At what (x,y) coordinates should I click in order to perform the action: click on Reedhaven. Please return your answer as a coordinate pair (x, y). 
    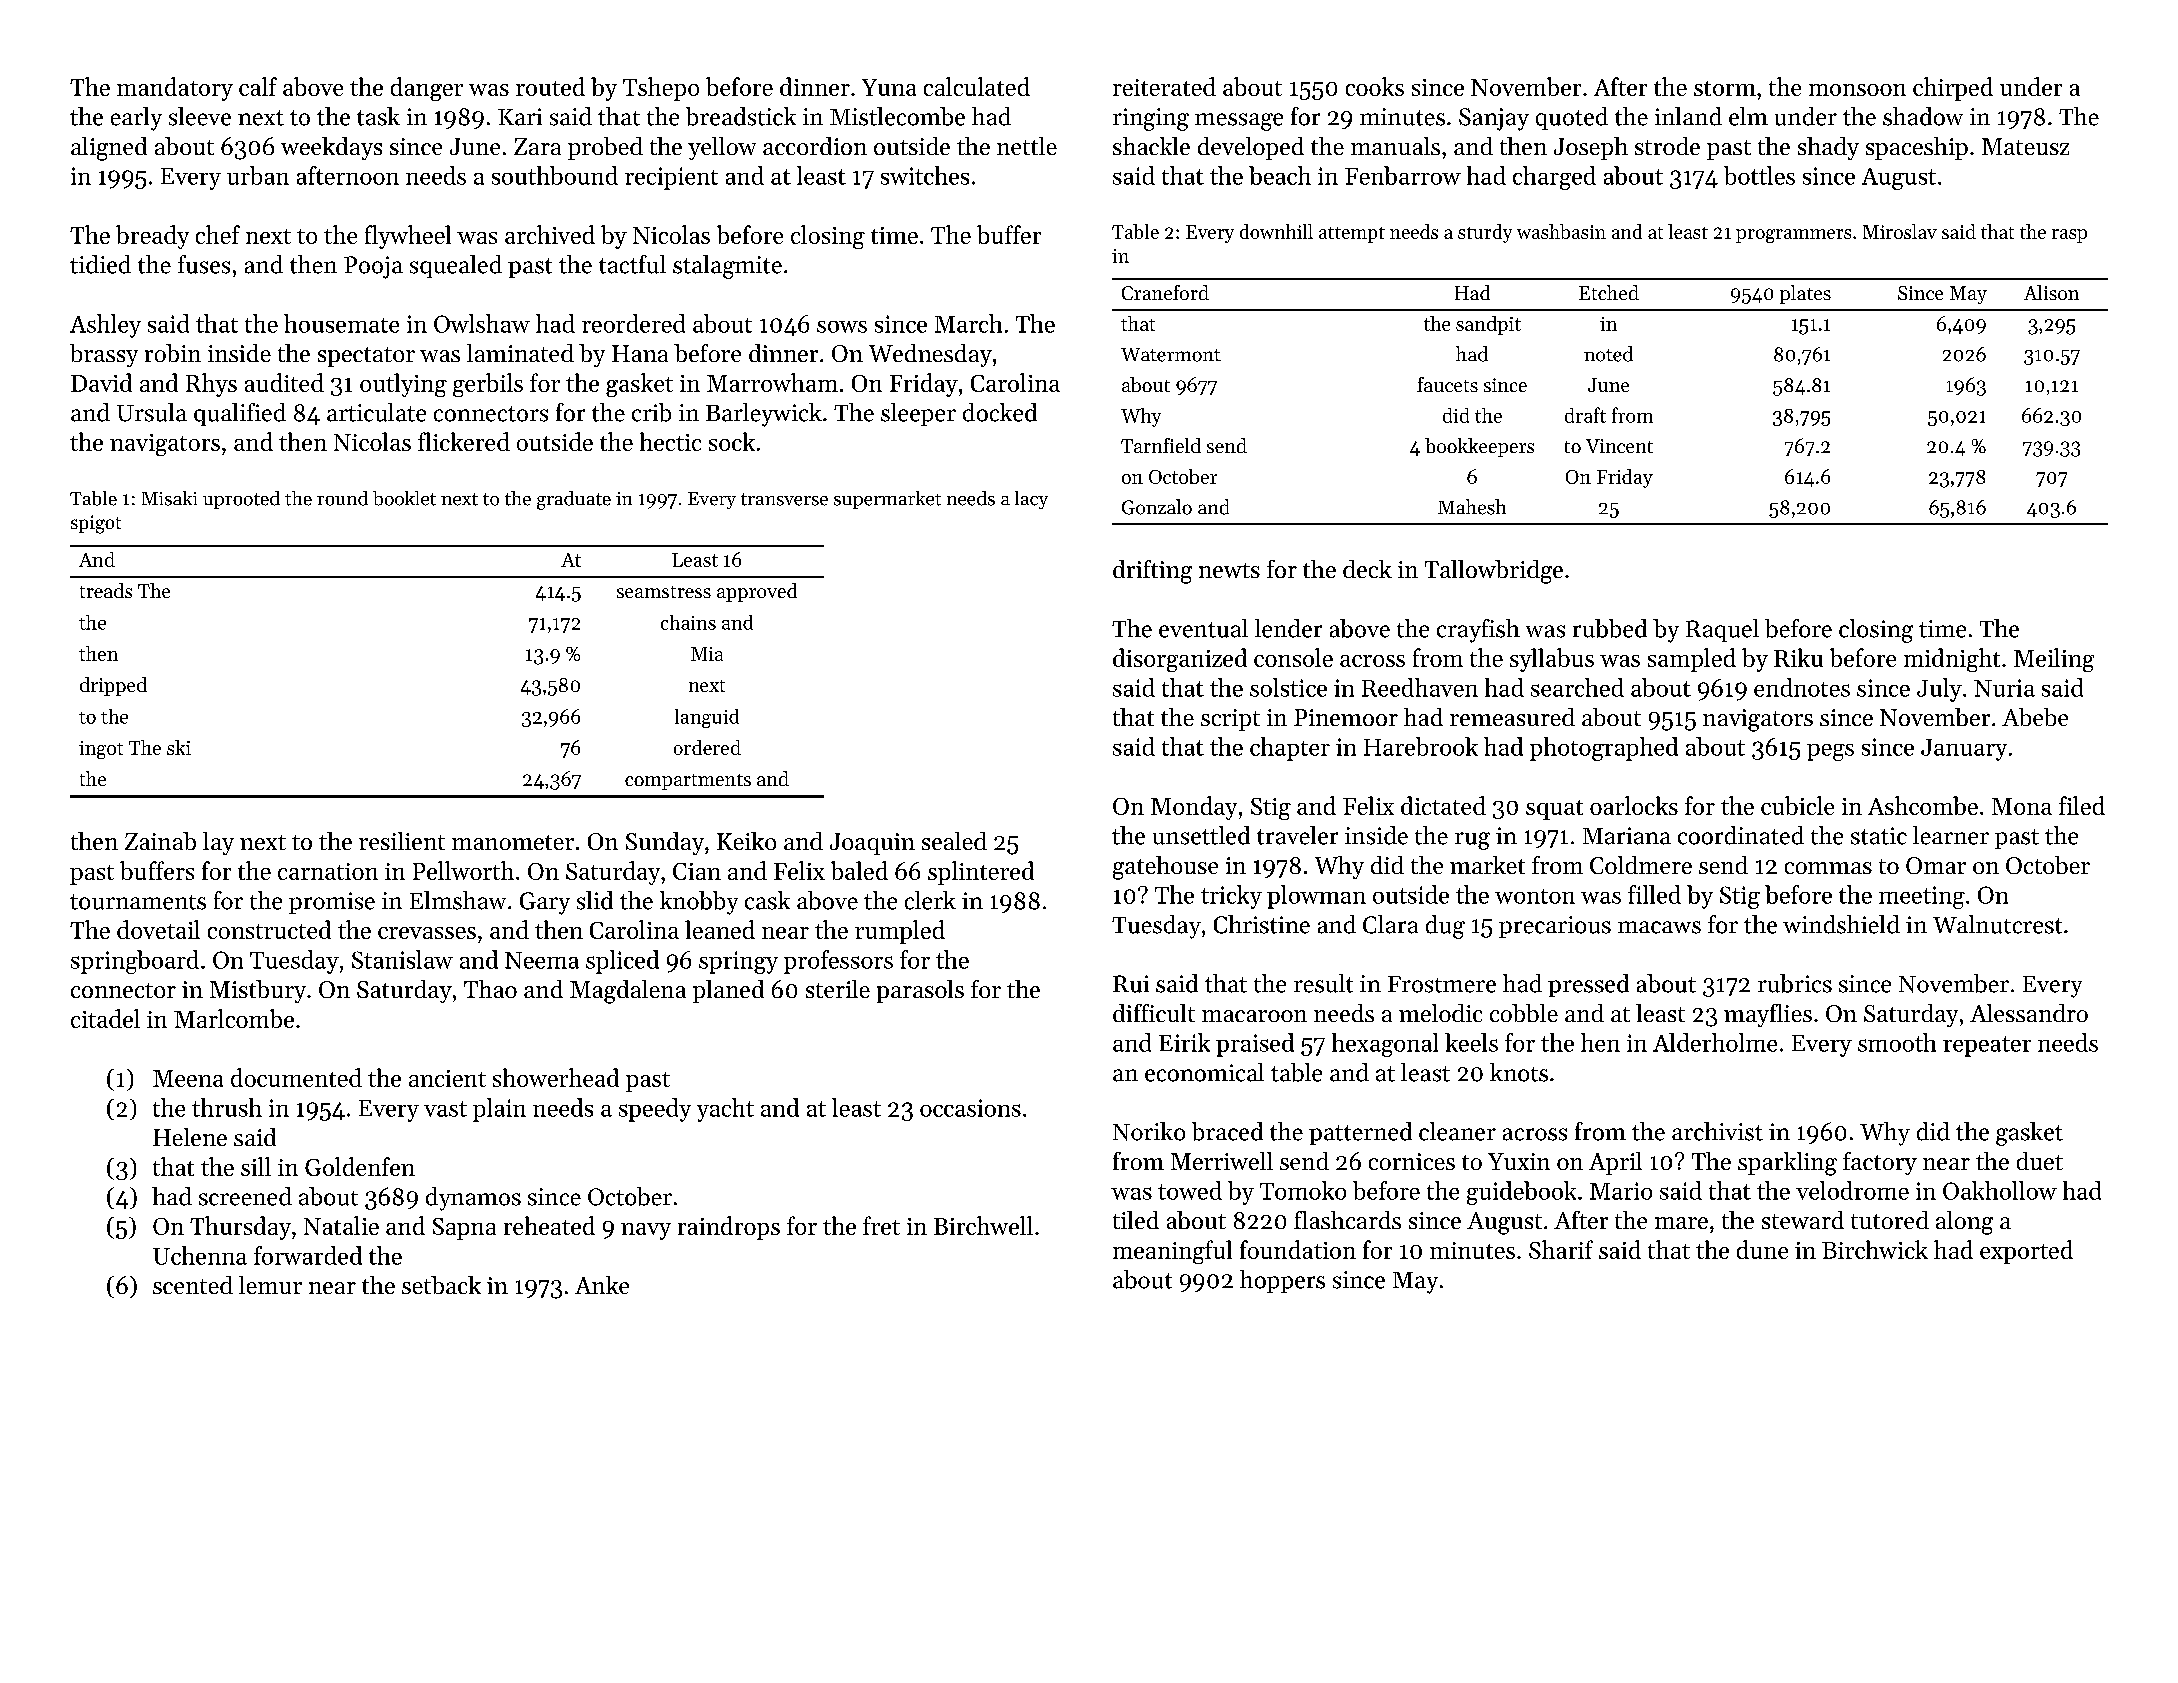
    Looking at the image, I should click on (1420, 687).
